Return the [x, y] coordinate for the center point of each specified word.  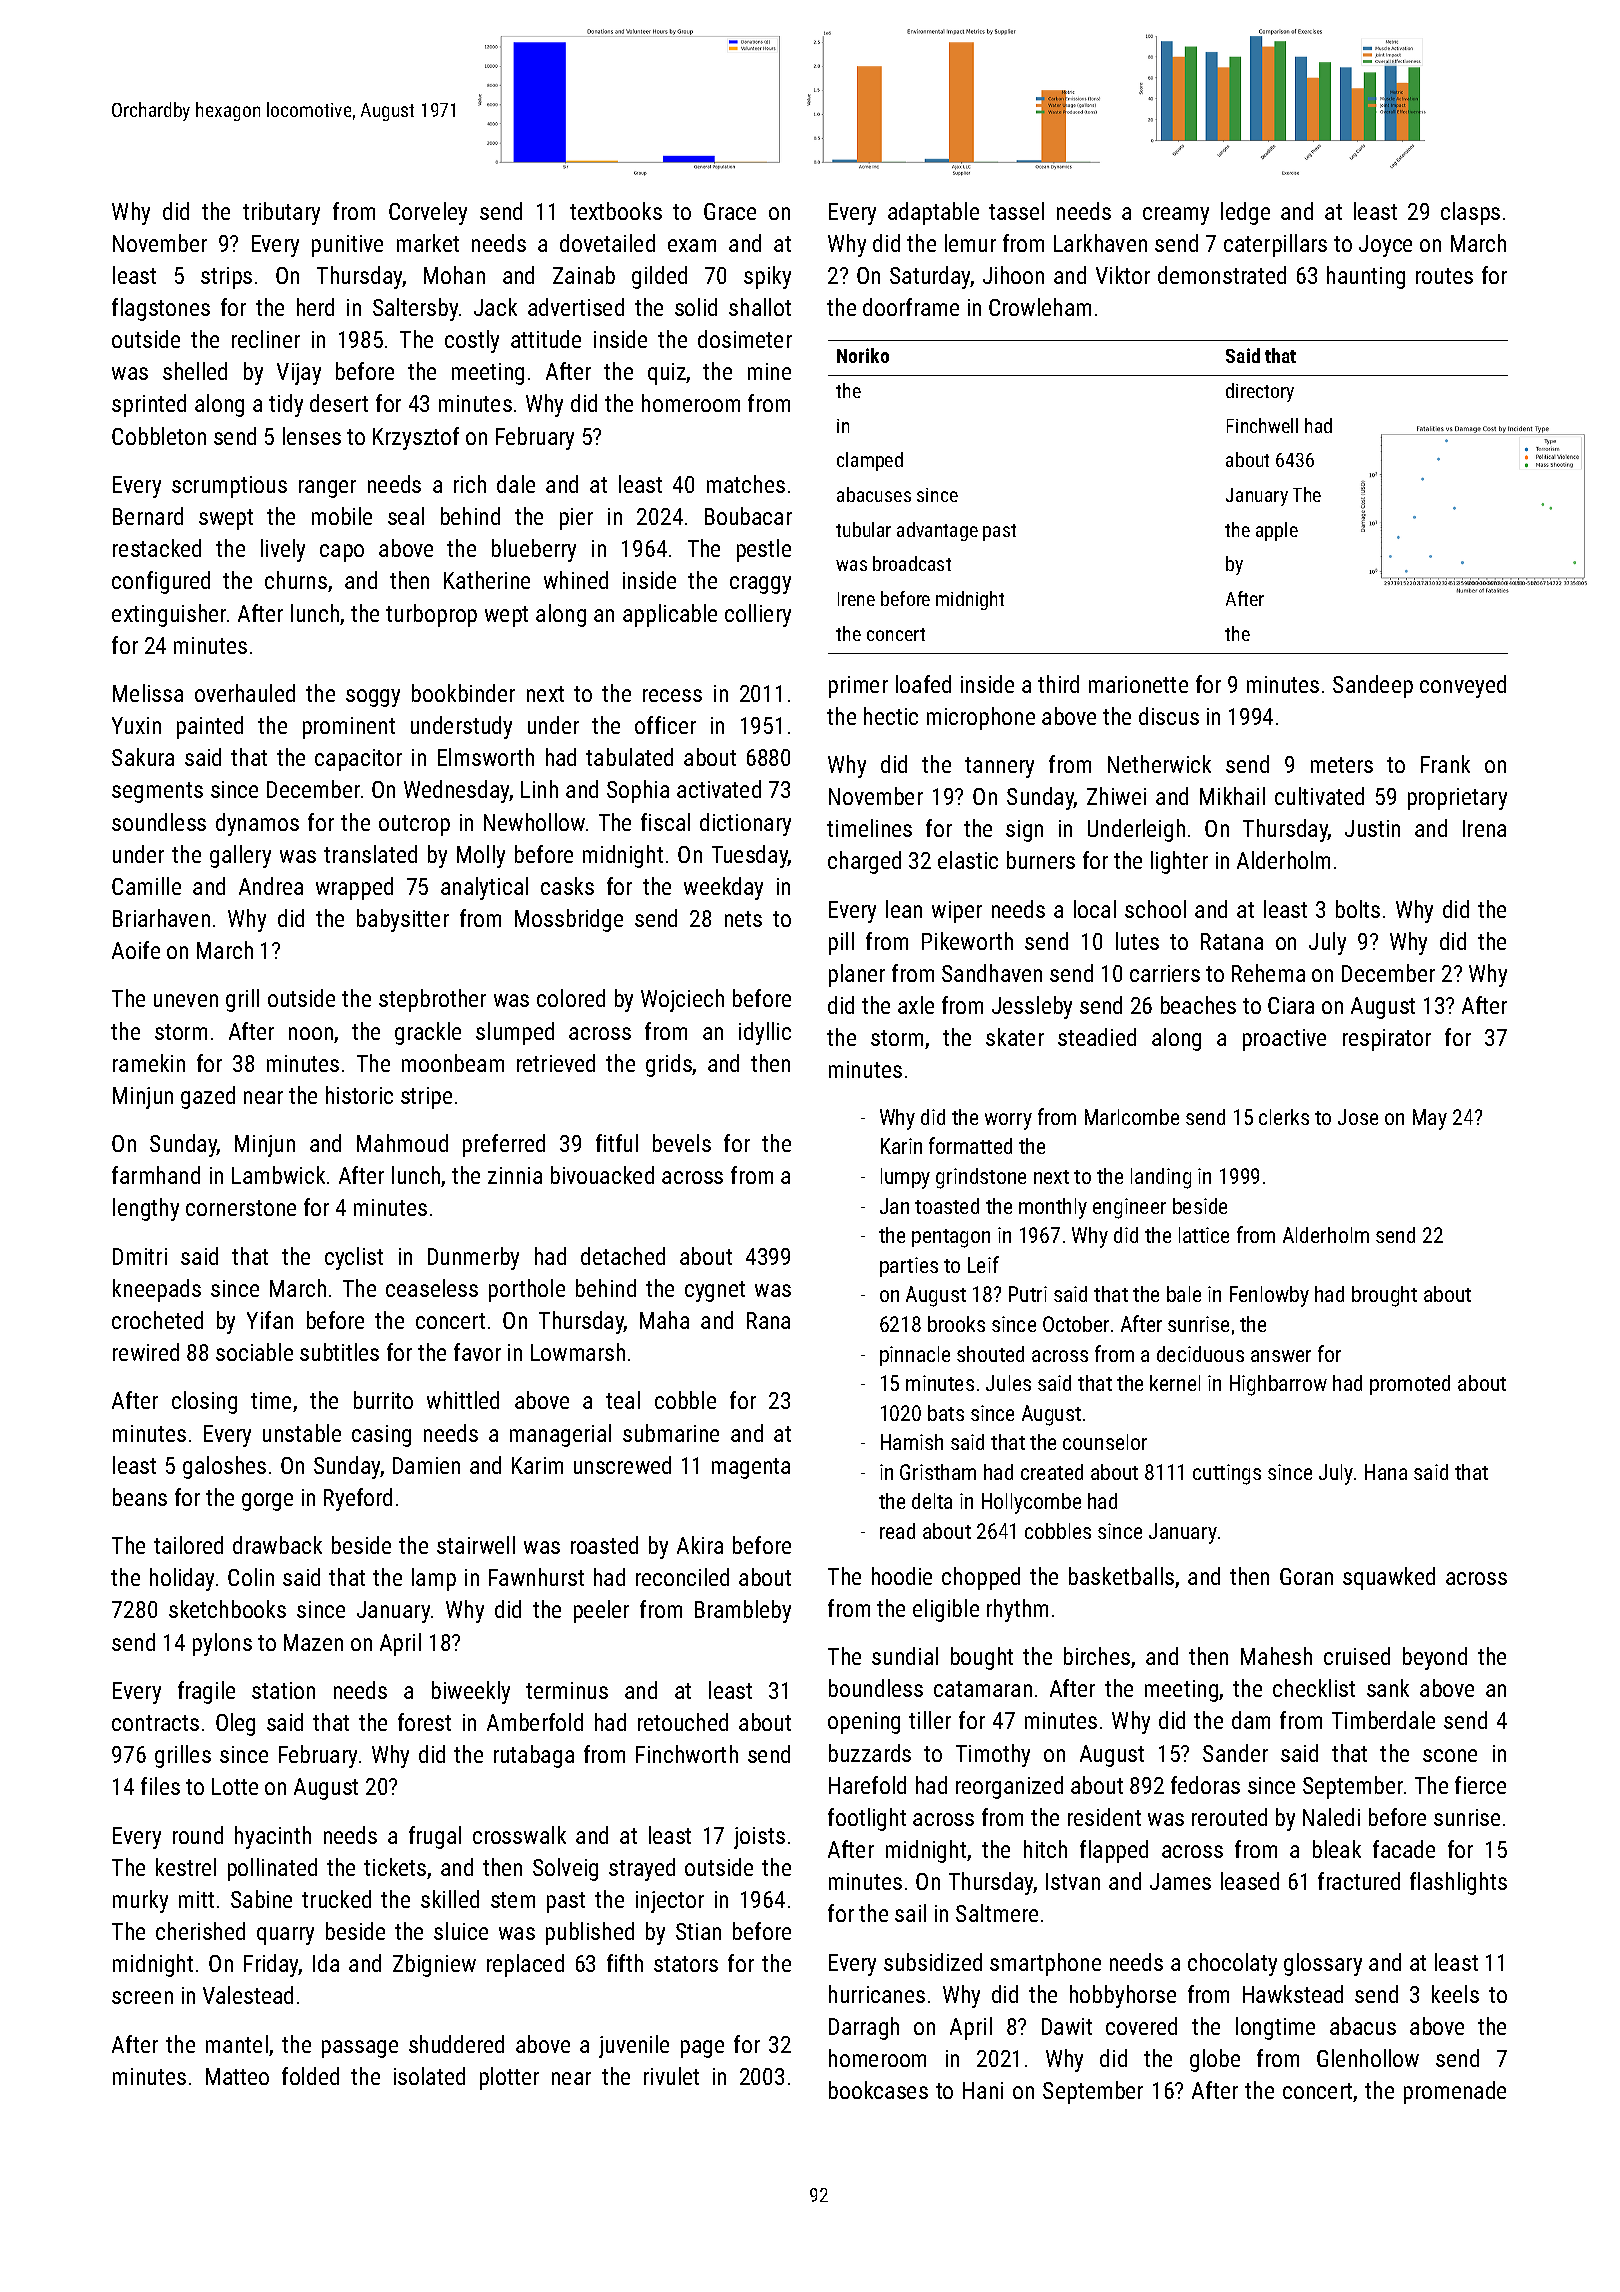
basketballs [1121, 1576]
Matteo [237, 2076]
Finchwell [1262, 425]
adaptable [933, 213]
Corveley [428, 213]
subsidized [933, 1962]
